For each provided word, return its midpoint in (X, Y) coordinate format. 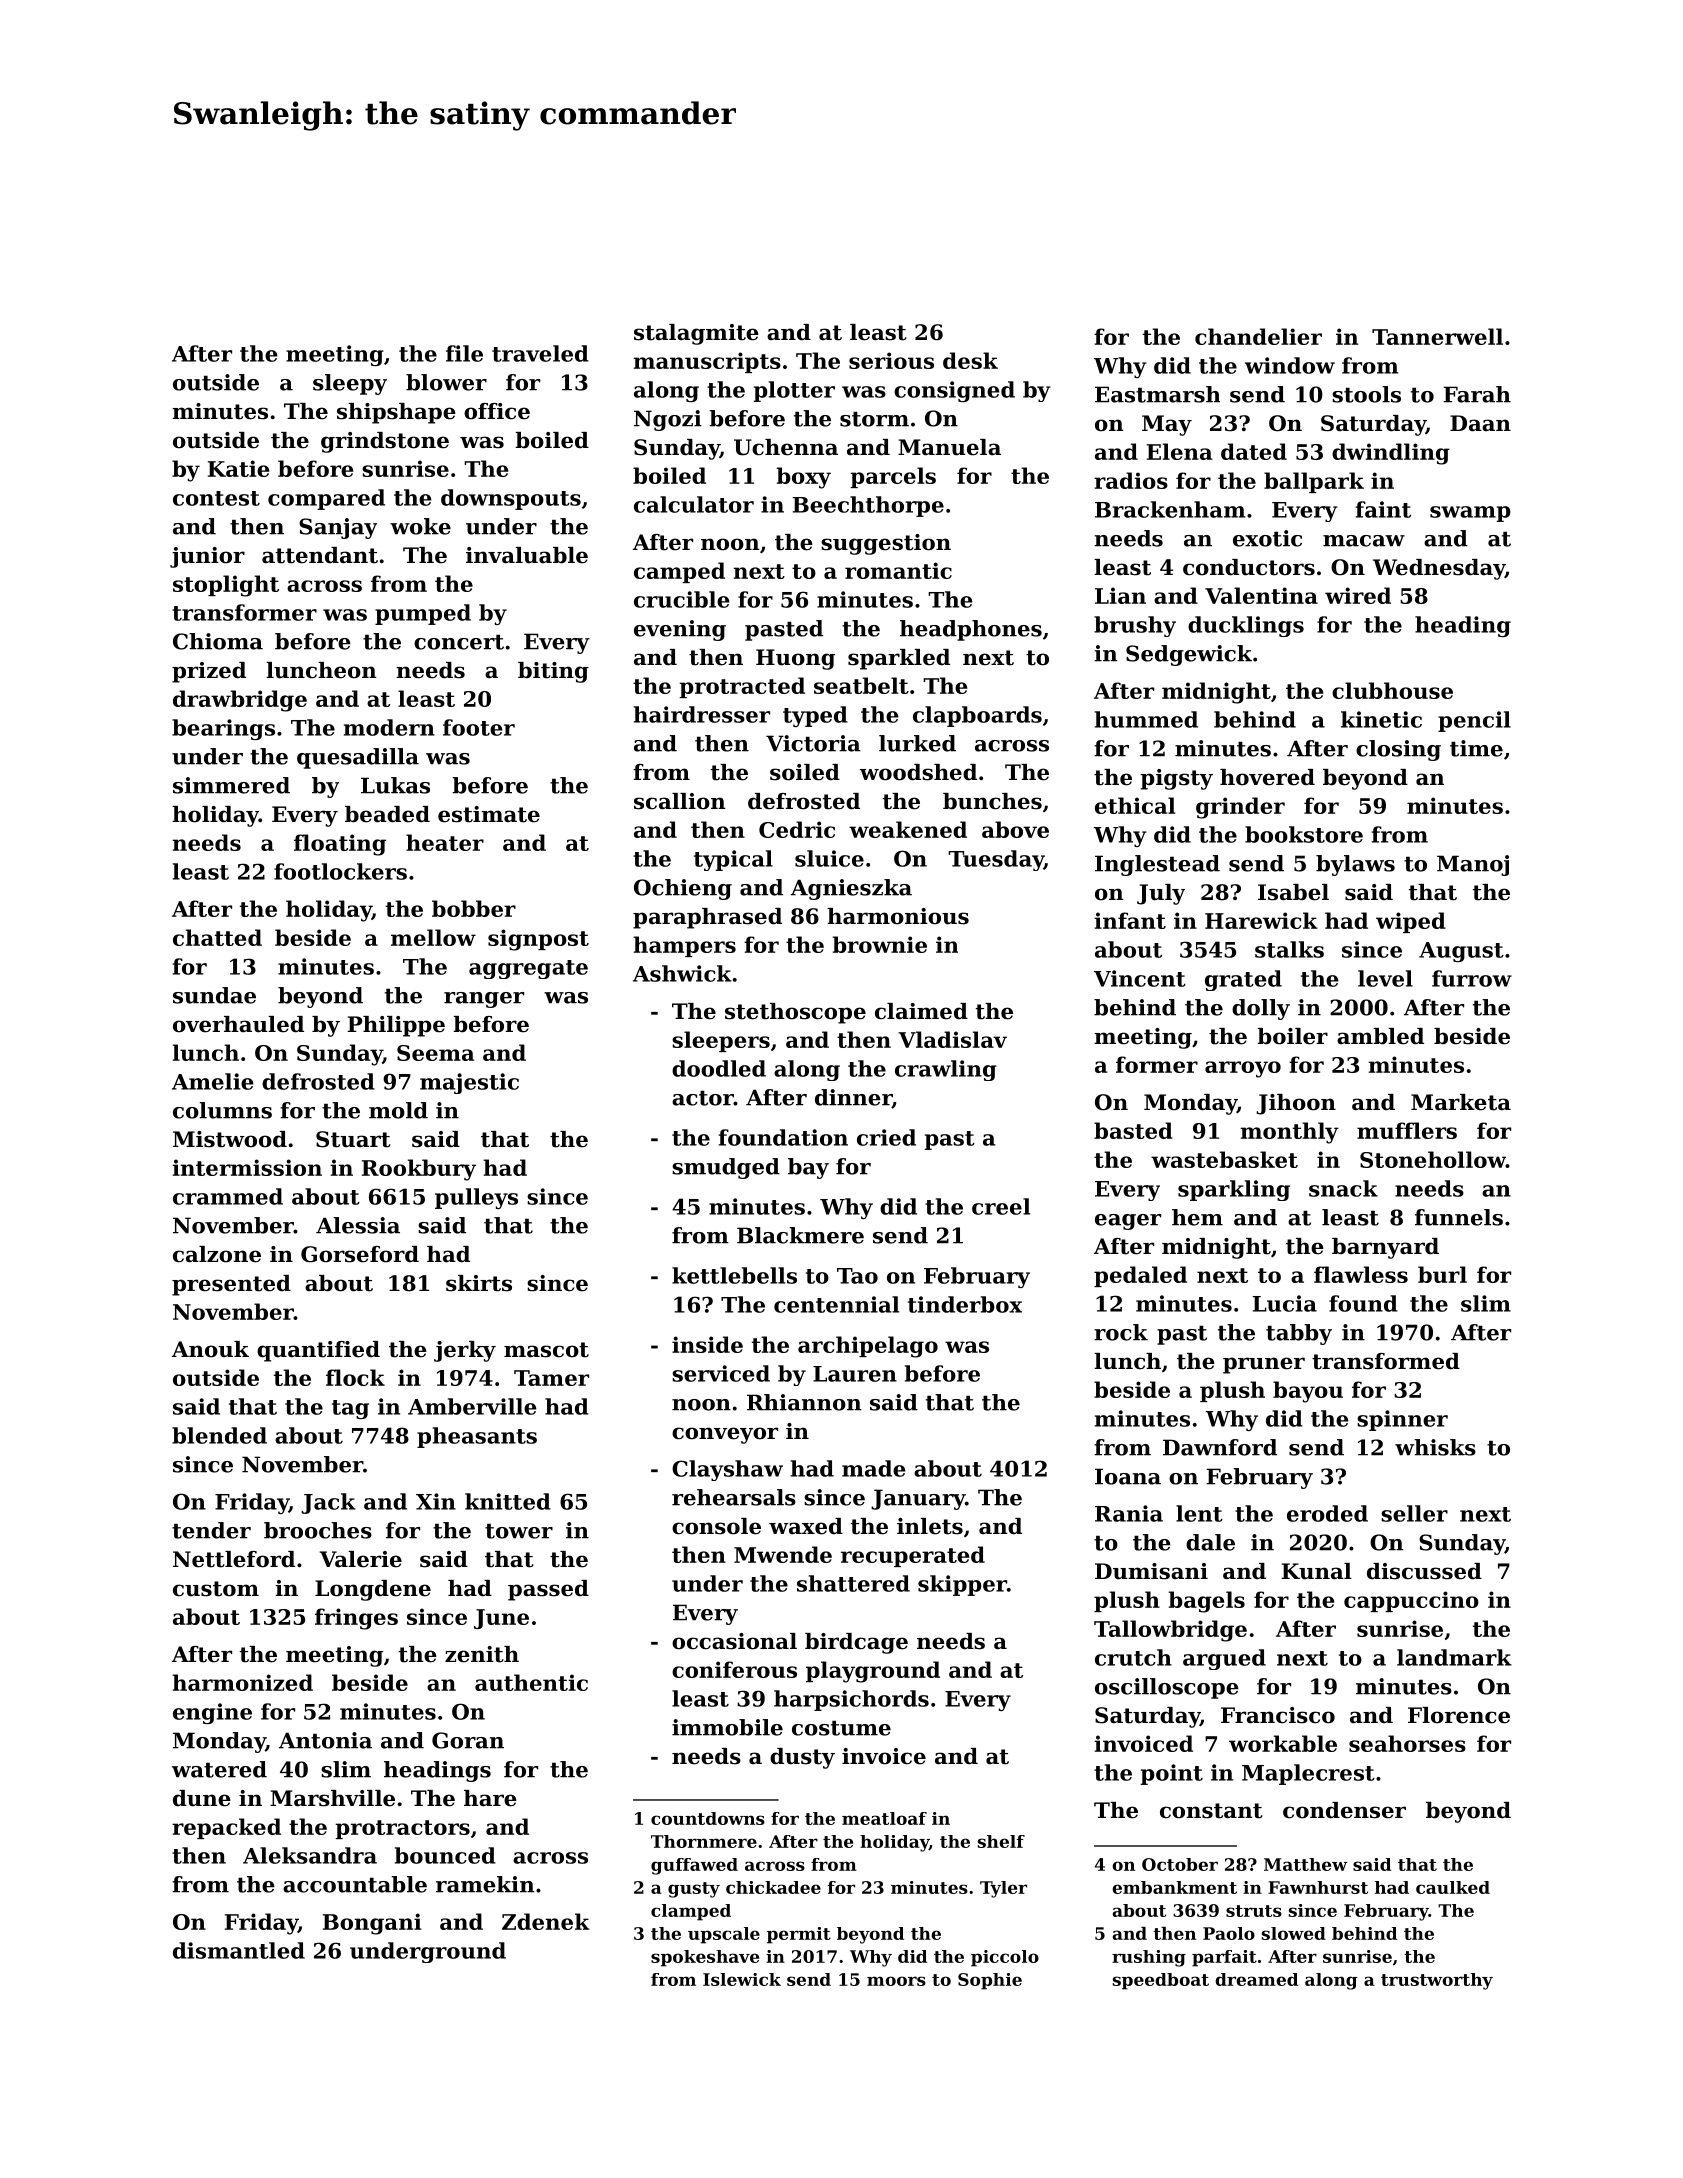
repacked (226, 1828)
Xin (436, 1501)
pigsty (1176, 779)
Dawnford (1220, 1447)
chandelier (1258, 336)
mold (398, 1110)
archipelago (868, 1347)
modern (389, 727)
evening (680, 630)
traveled (540, 353)
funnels (1459, 1217)
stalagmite (696, 334)
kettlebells (734, 1275)
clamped (691, 1912)
